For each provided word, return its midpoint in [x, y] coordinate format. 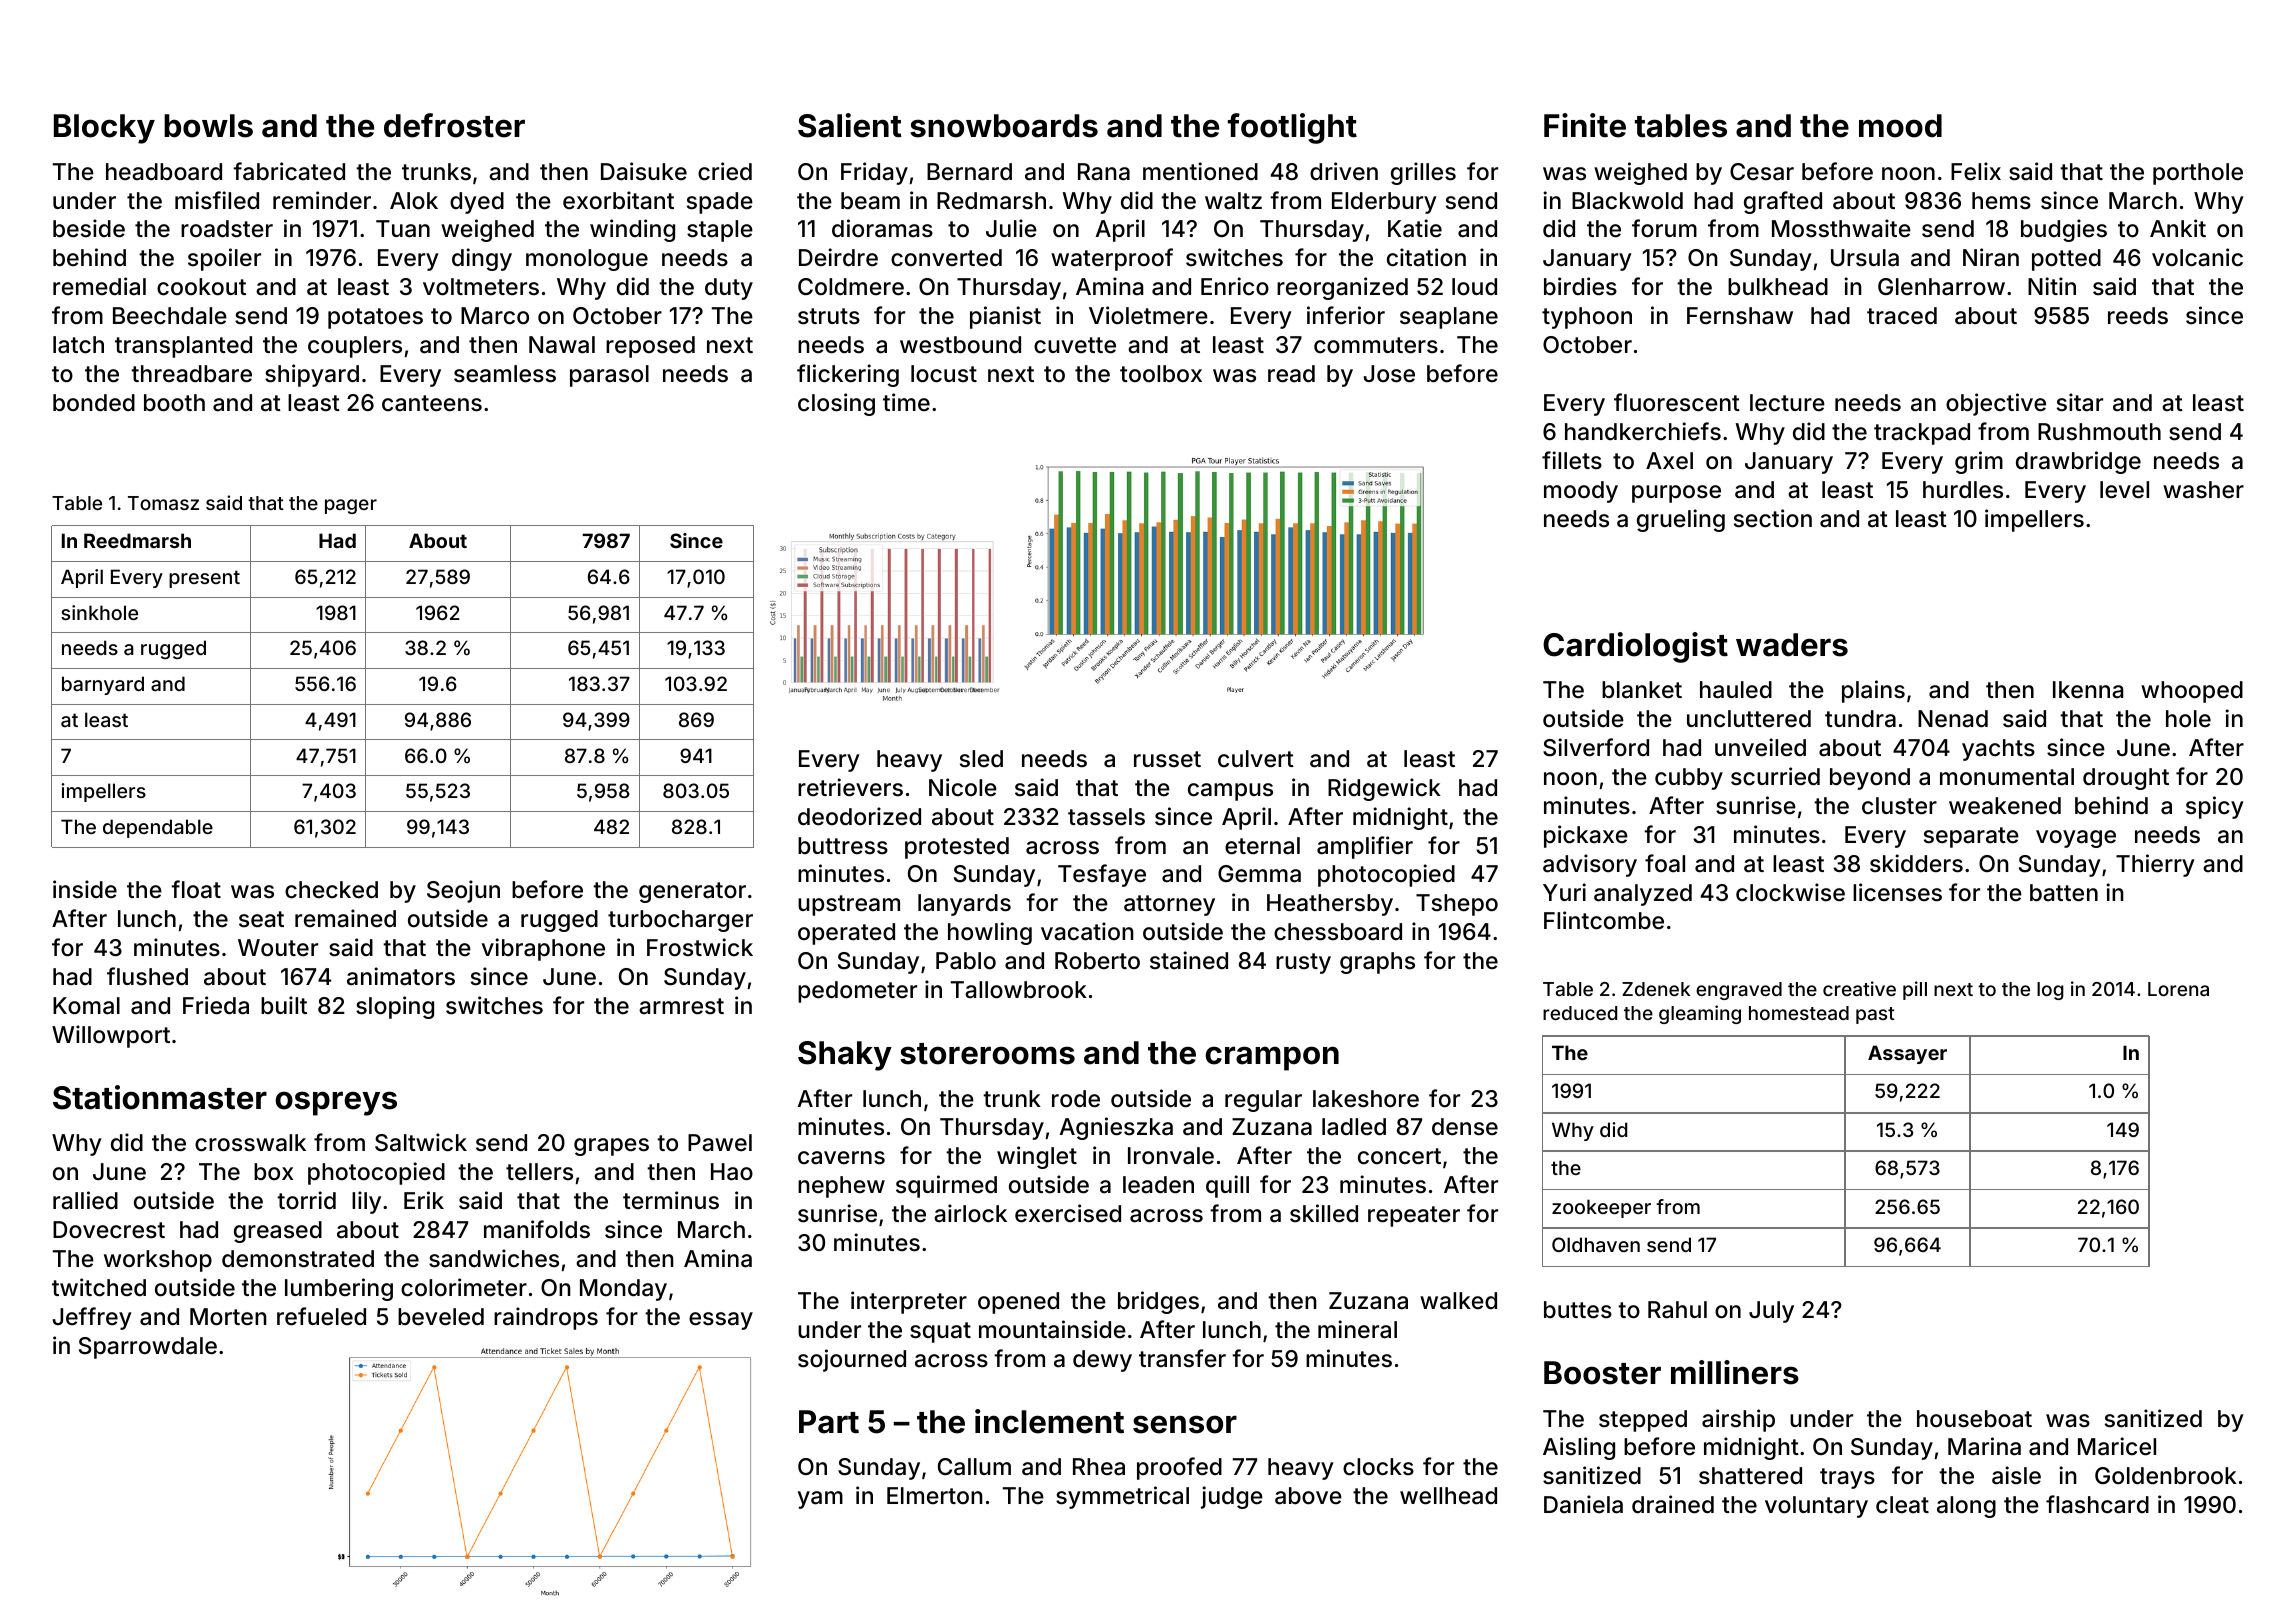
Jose [1389, 374]
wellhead [1448, 1496]
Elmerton [935, 1495]
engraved [1739, 991]
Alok [414, 201]
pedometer [857, 992]
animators [401, 976]
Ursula [1865, 258]
